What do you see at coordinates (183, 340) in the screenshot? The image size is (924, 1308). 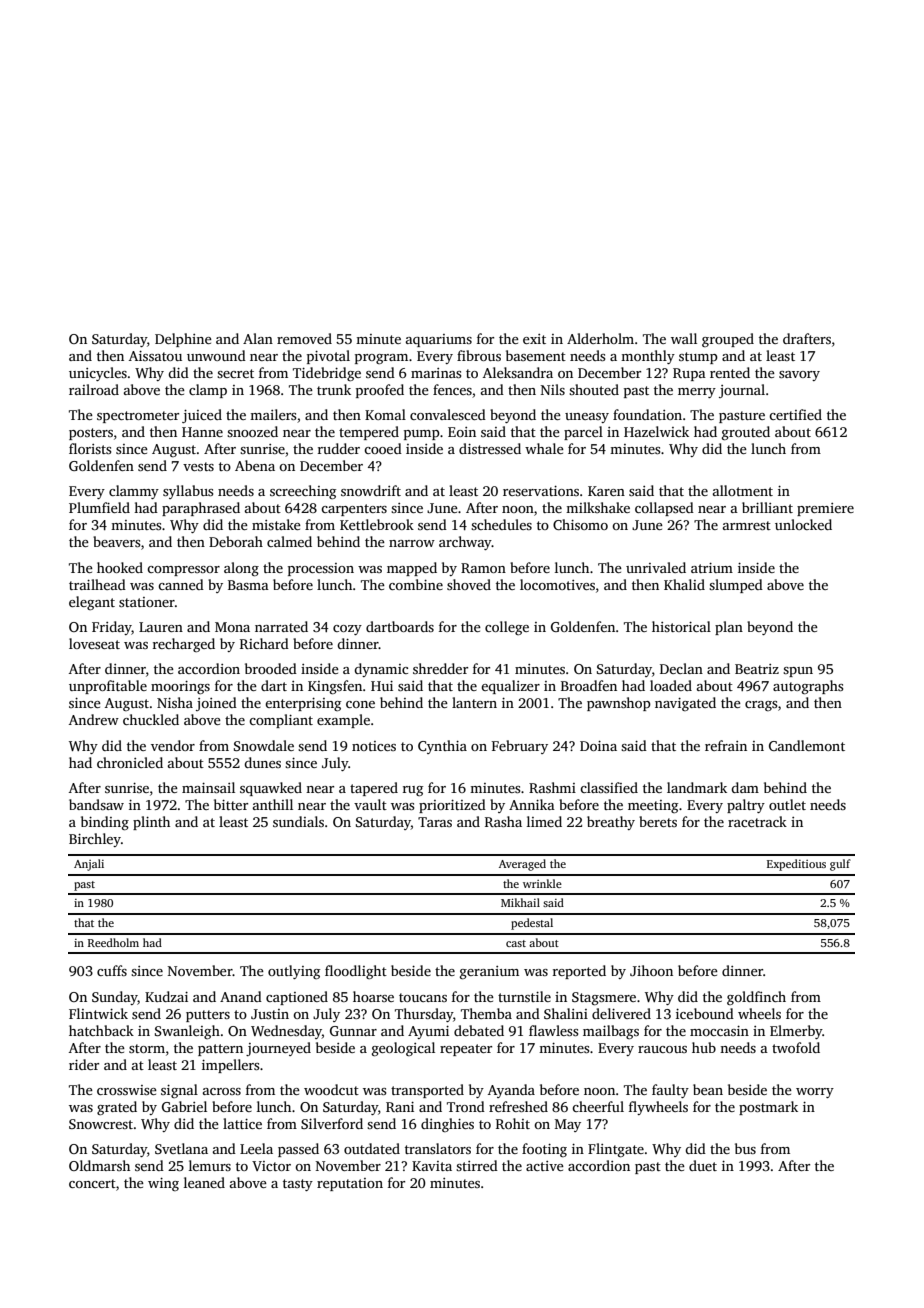 I see `Delphine` at bounding box center [183, 340].
